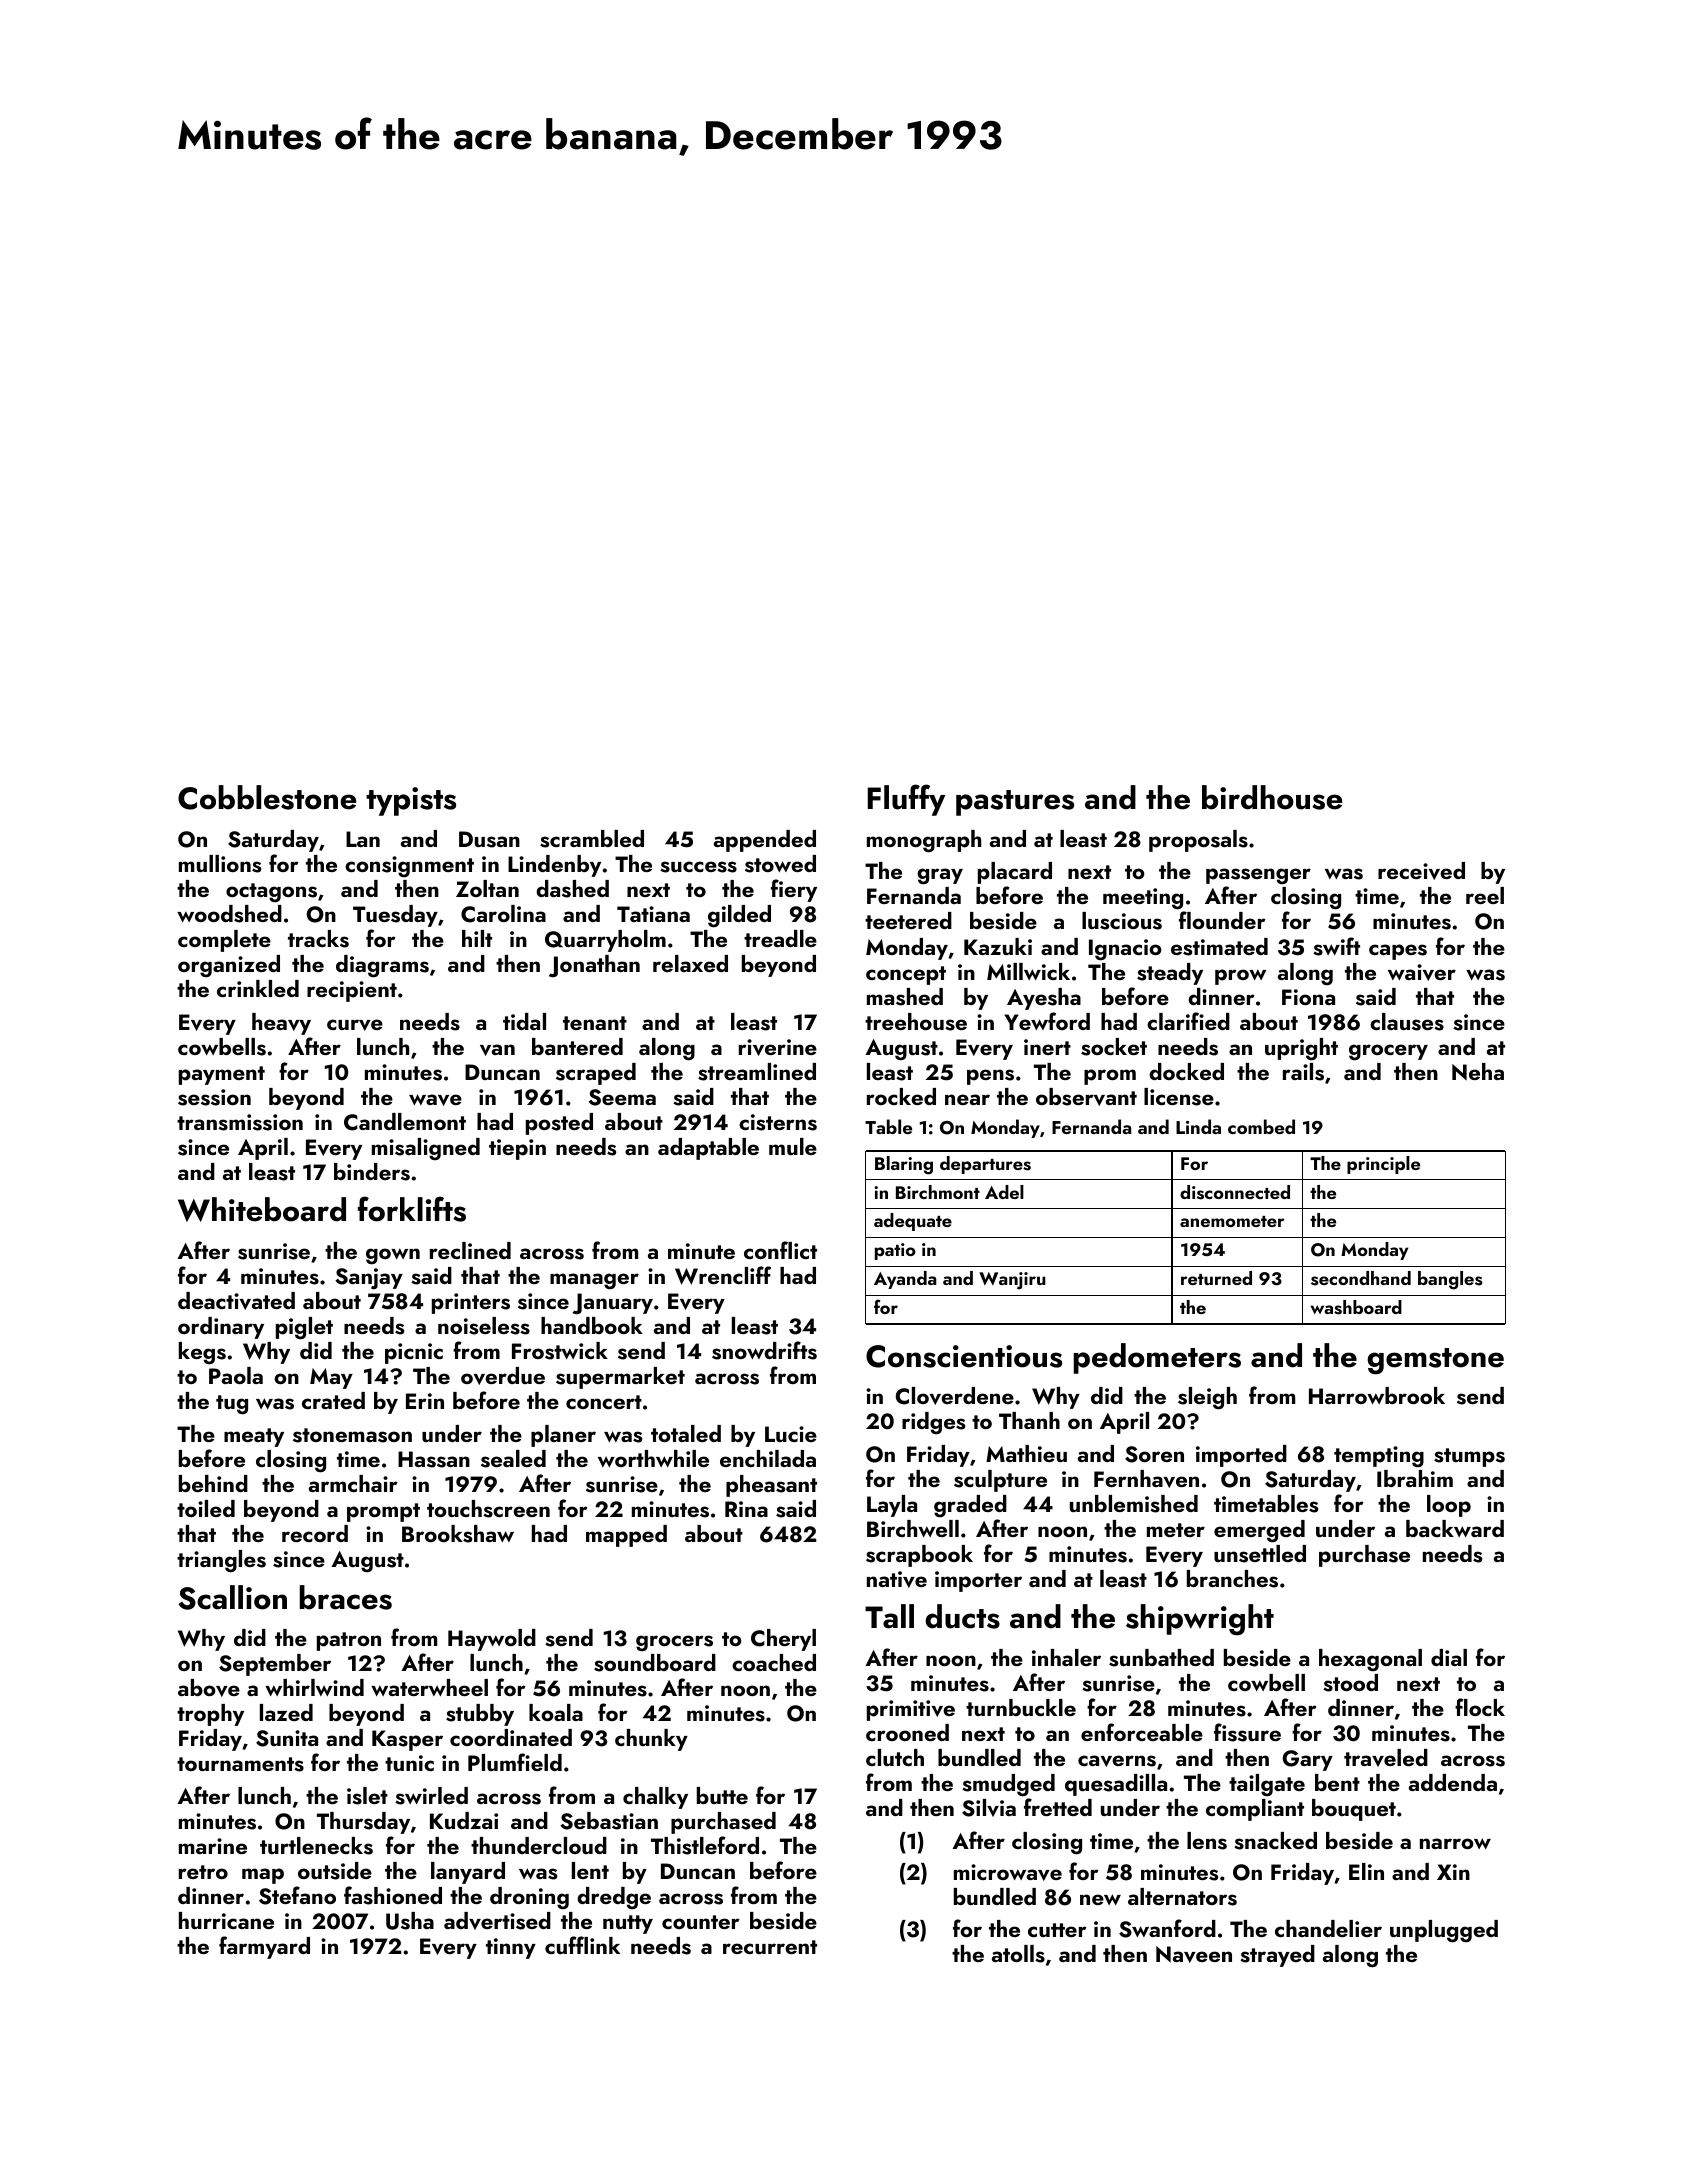 The height and width of the image is (2178, 1683). I want to click on sculpture, so click(1000, 1481).
